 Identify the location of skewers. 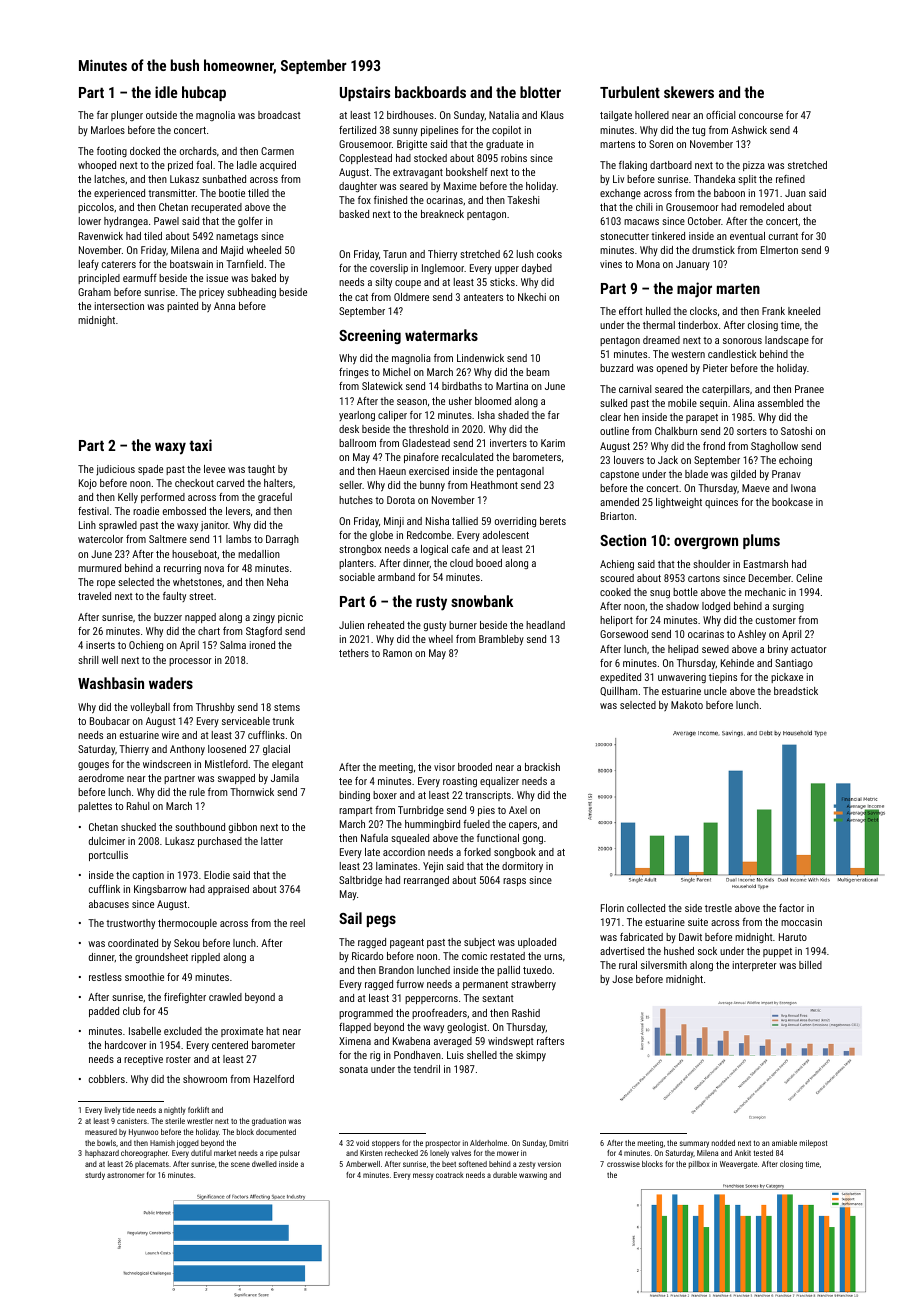
(689, 92).
